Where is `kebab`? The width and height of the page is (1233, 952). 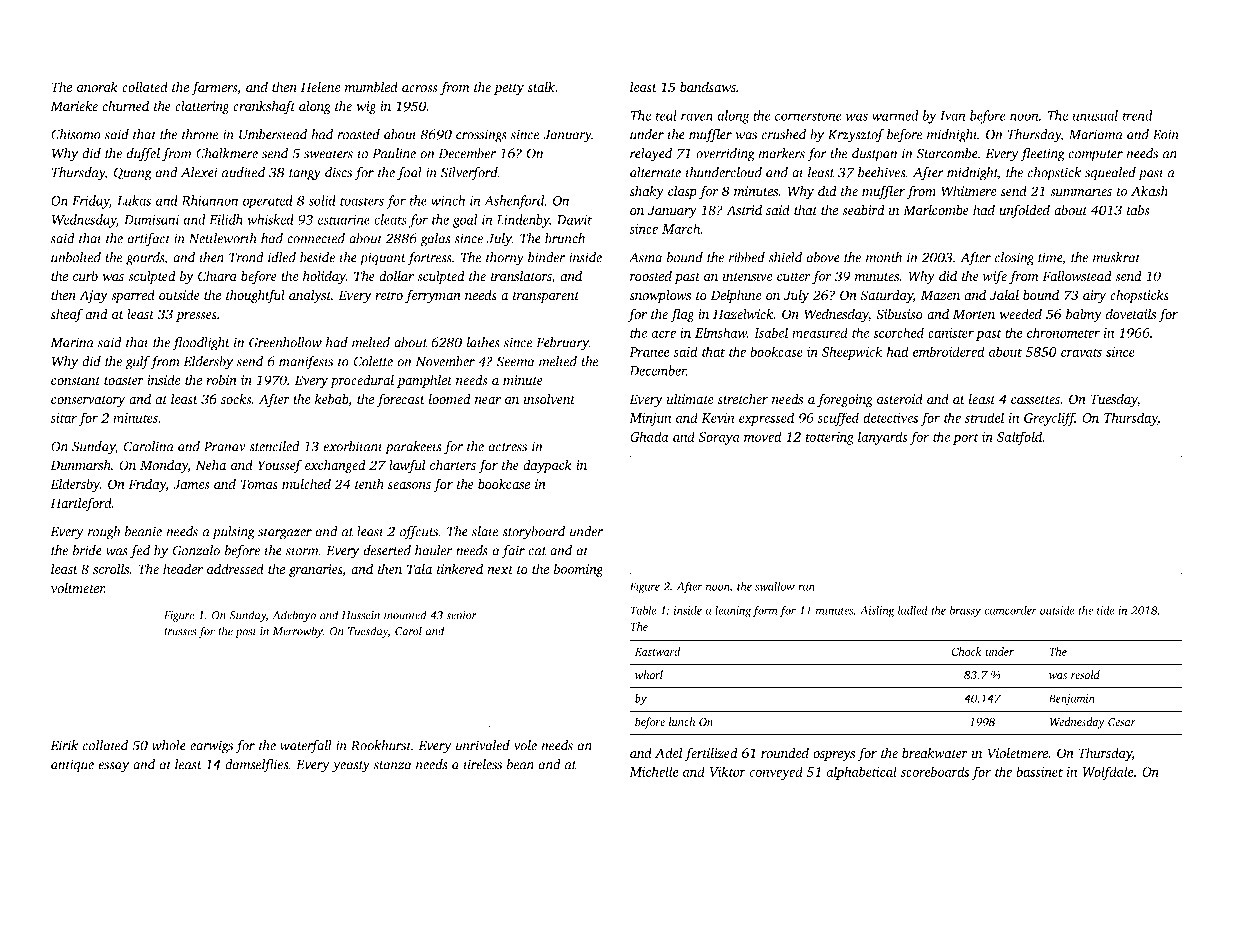
kebab is located at coordinates (331, 399).
